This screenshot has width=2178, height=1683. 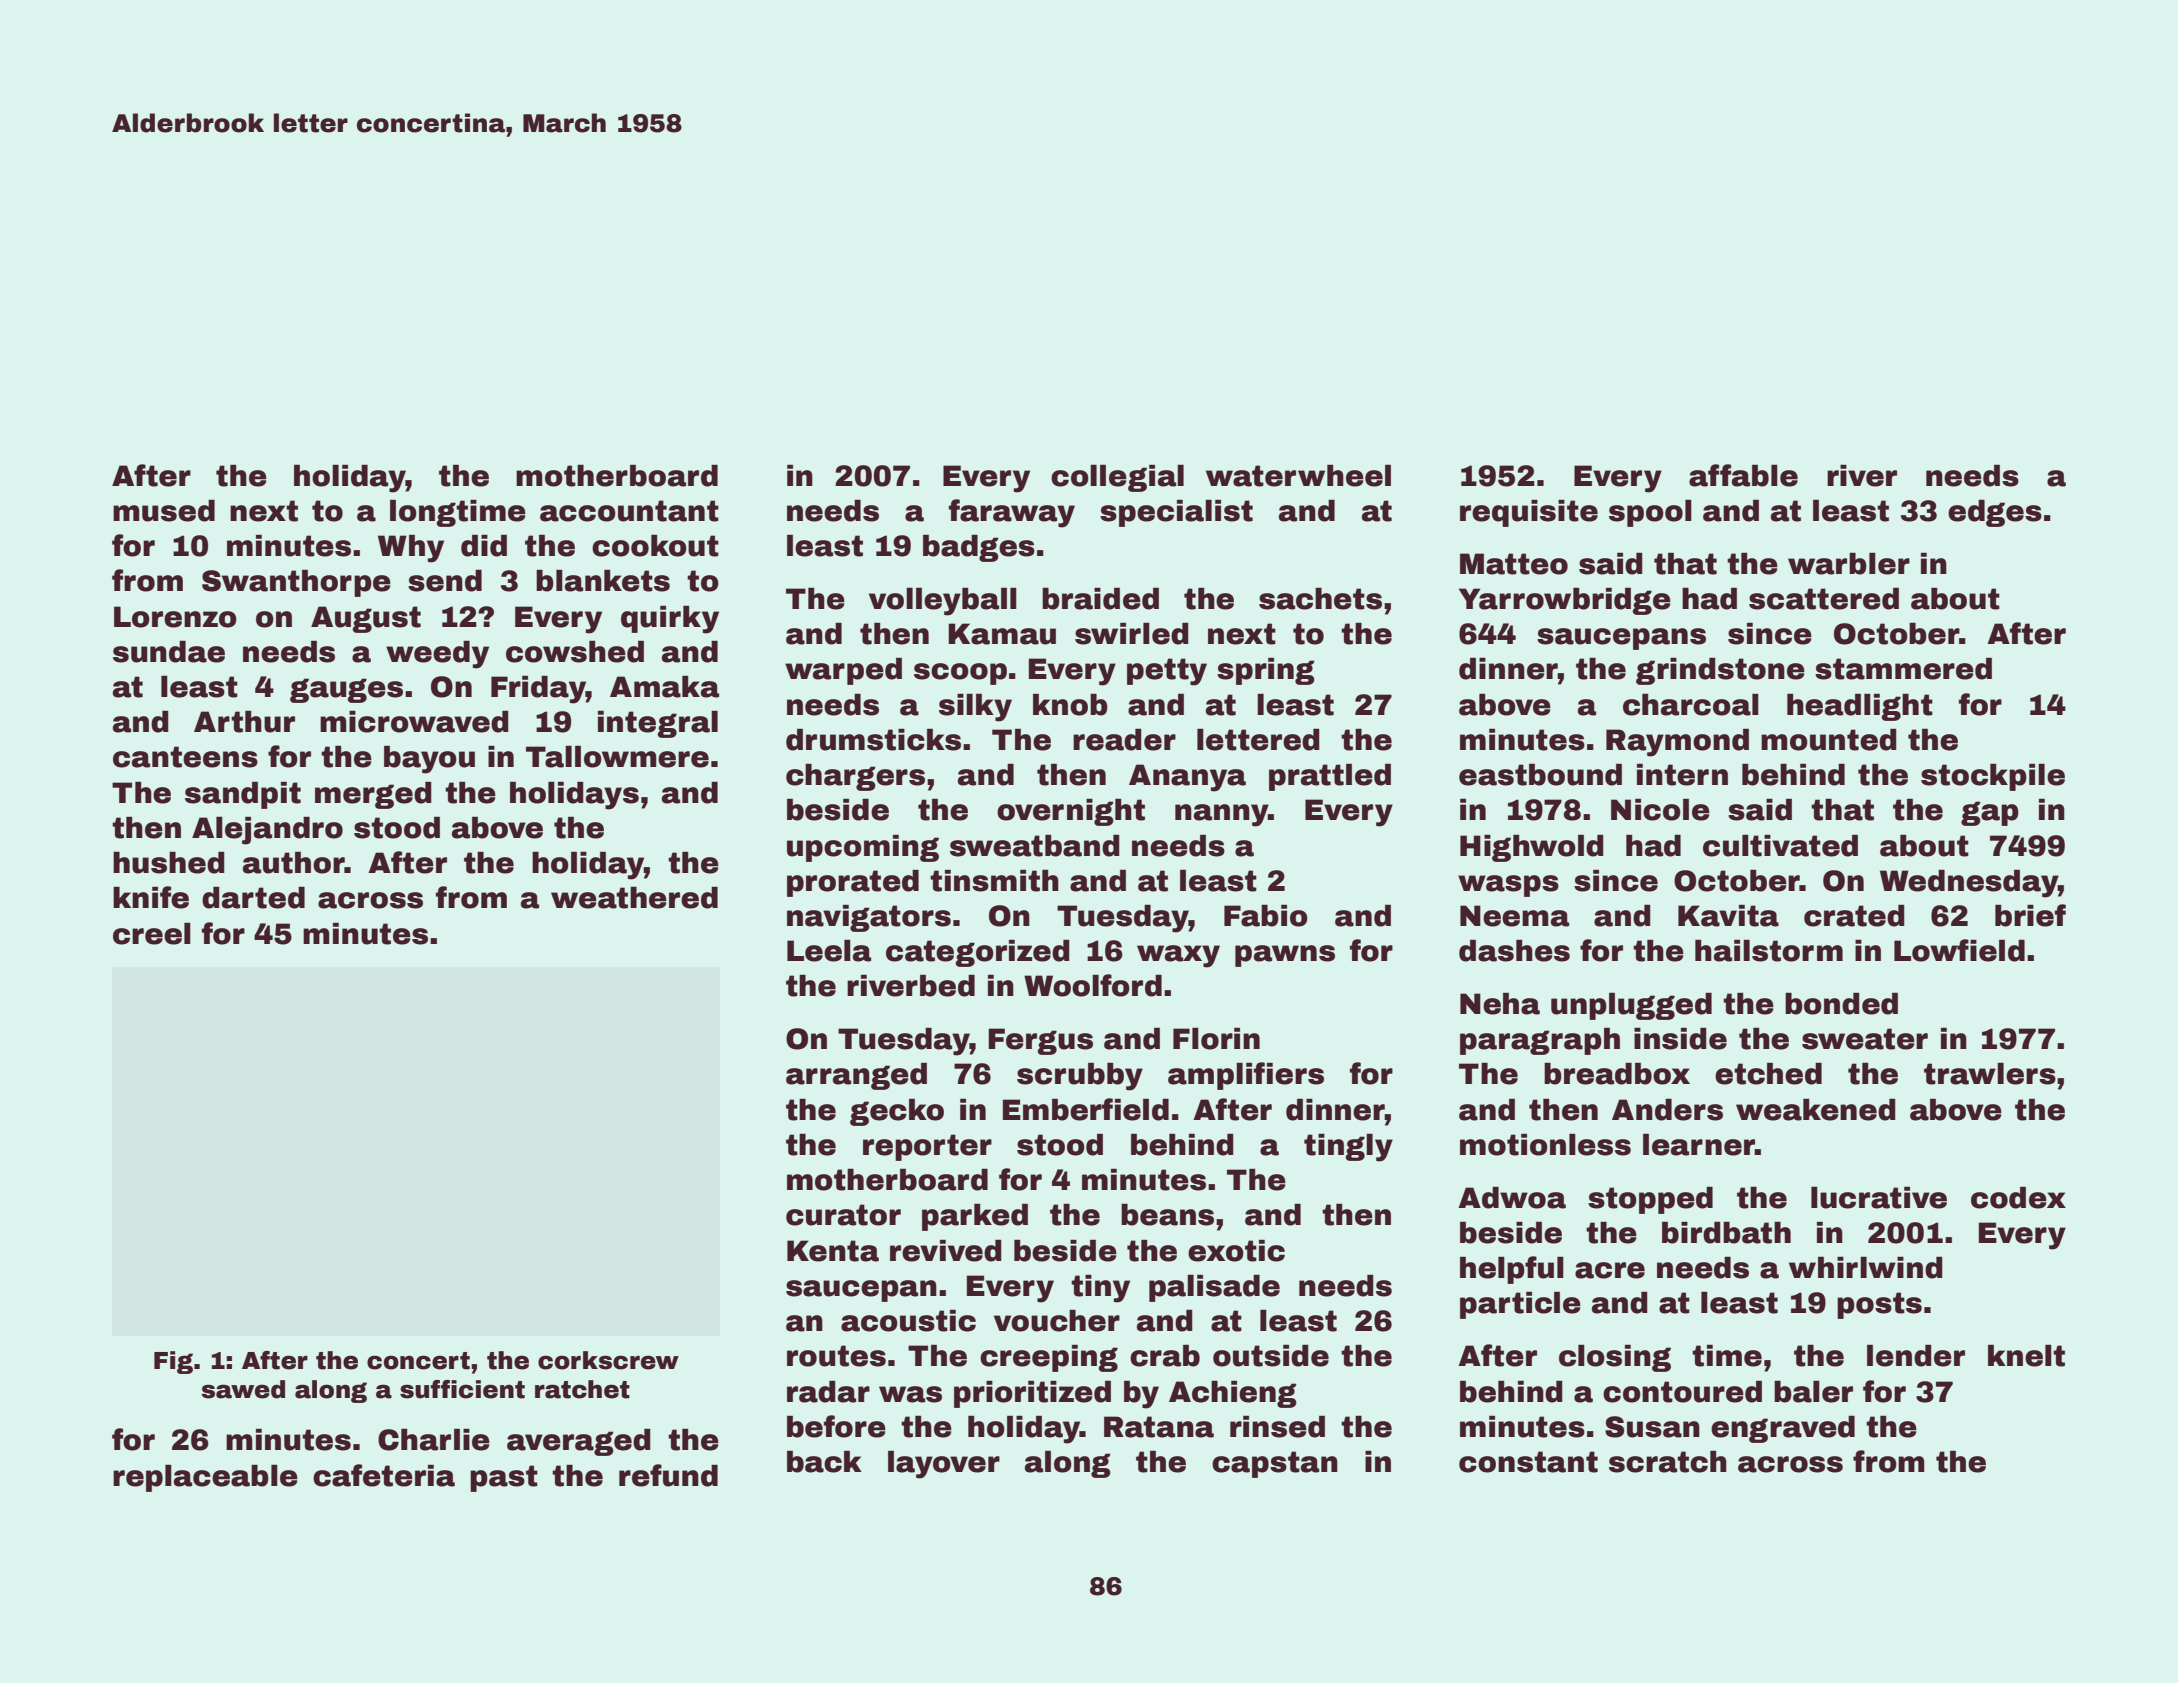 I want to click on darted, so click(x=253, y=898).
